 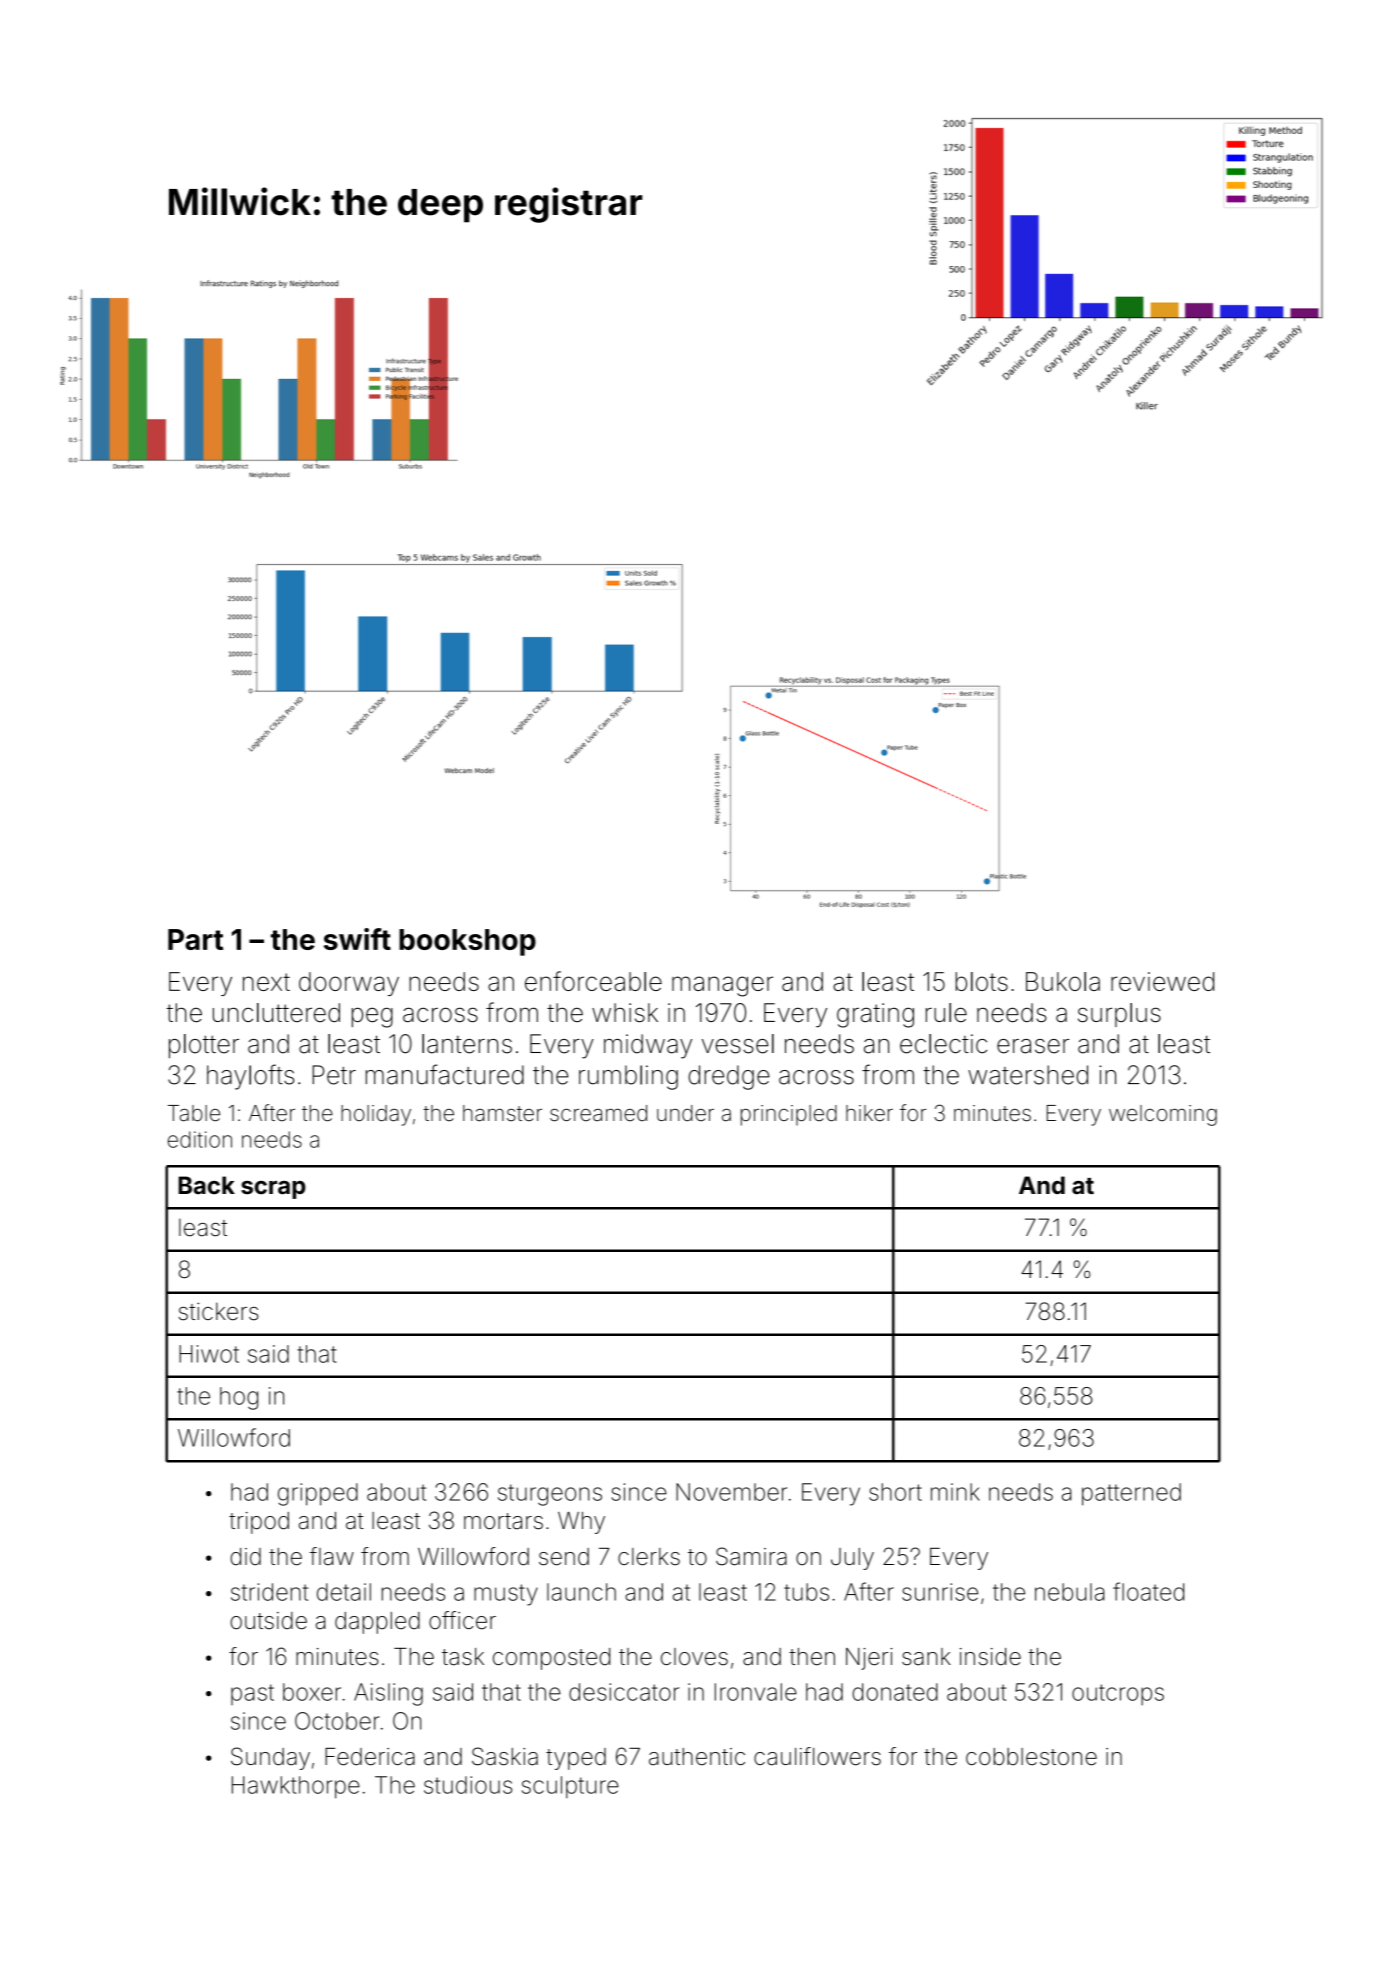 What do you see at coordinates (273, 1190) in the screenshot?
I see `scrap` at bounding box center [273, 1190].
